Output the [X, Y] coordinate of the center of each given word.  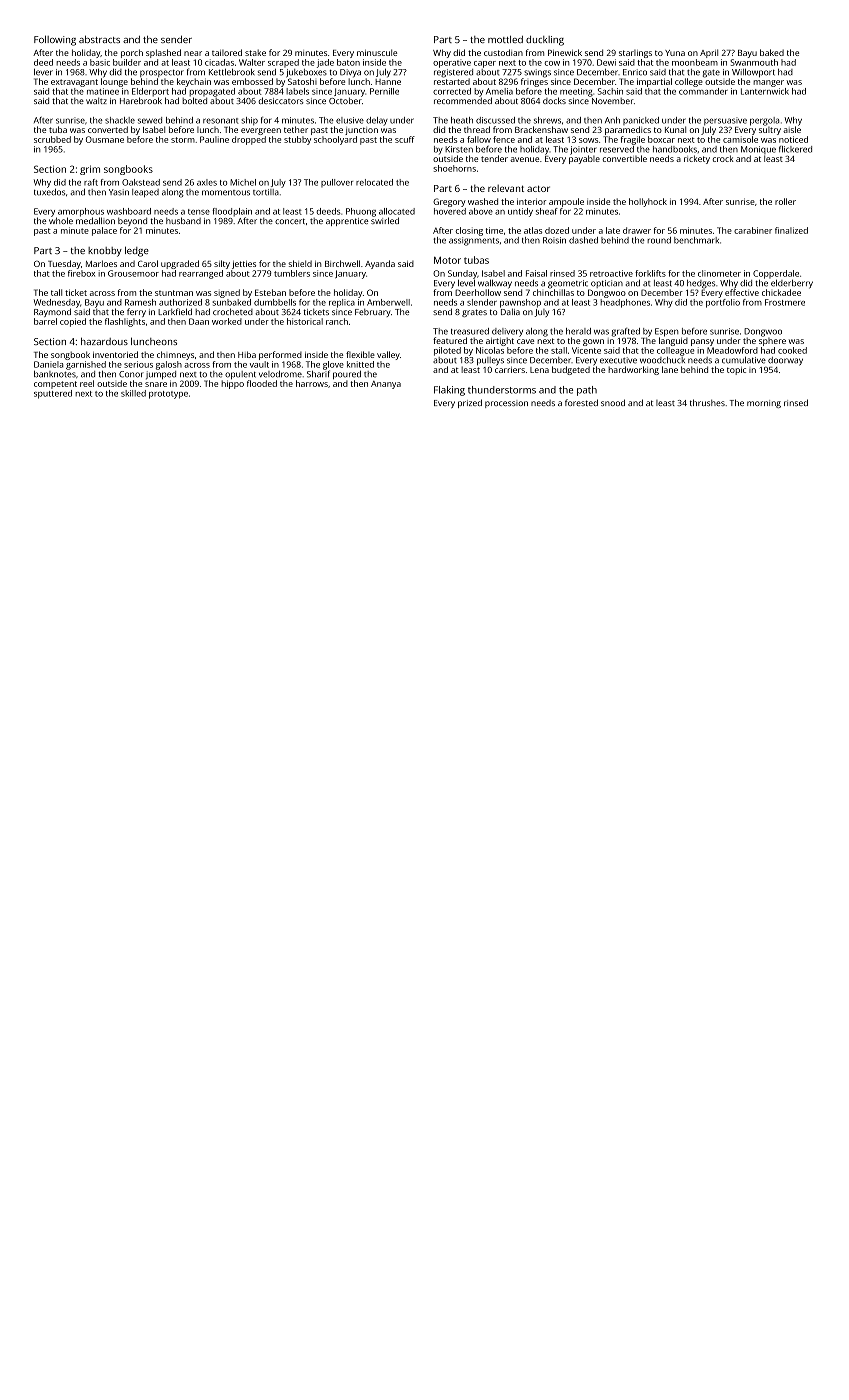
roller [785, 201]
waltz [96, 101]
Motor [447, 260]
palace [104, 231]
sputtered [53, 394]
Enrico [635, 72]
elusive [350, 120]
